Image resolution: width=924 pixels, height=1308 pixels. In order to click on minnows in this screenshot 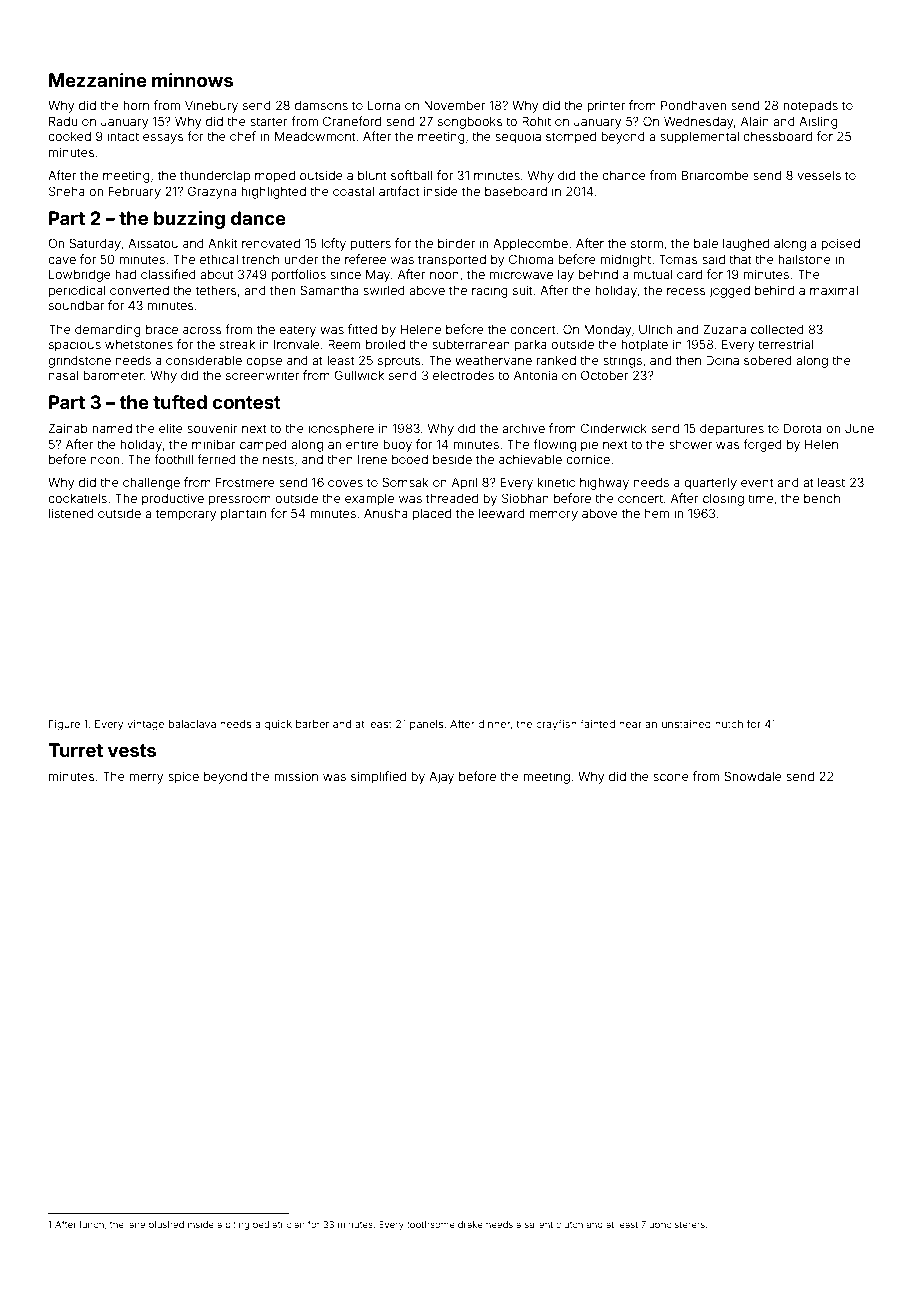, I will do `click(192, 80)`.
